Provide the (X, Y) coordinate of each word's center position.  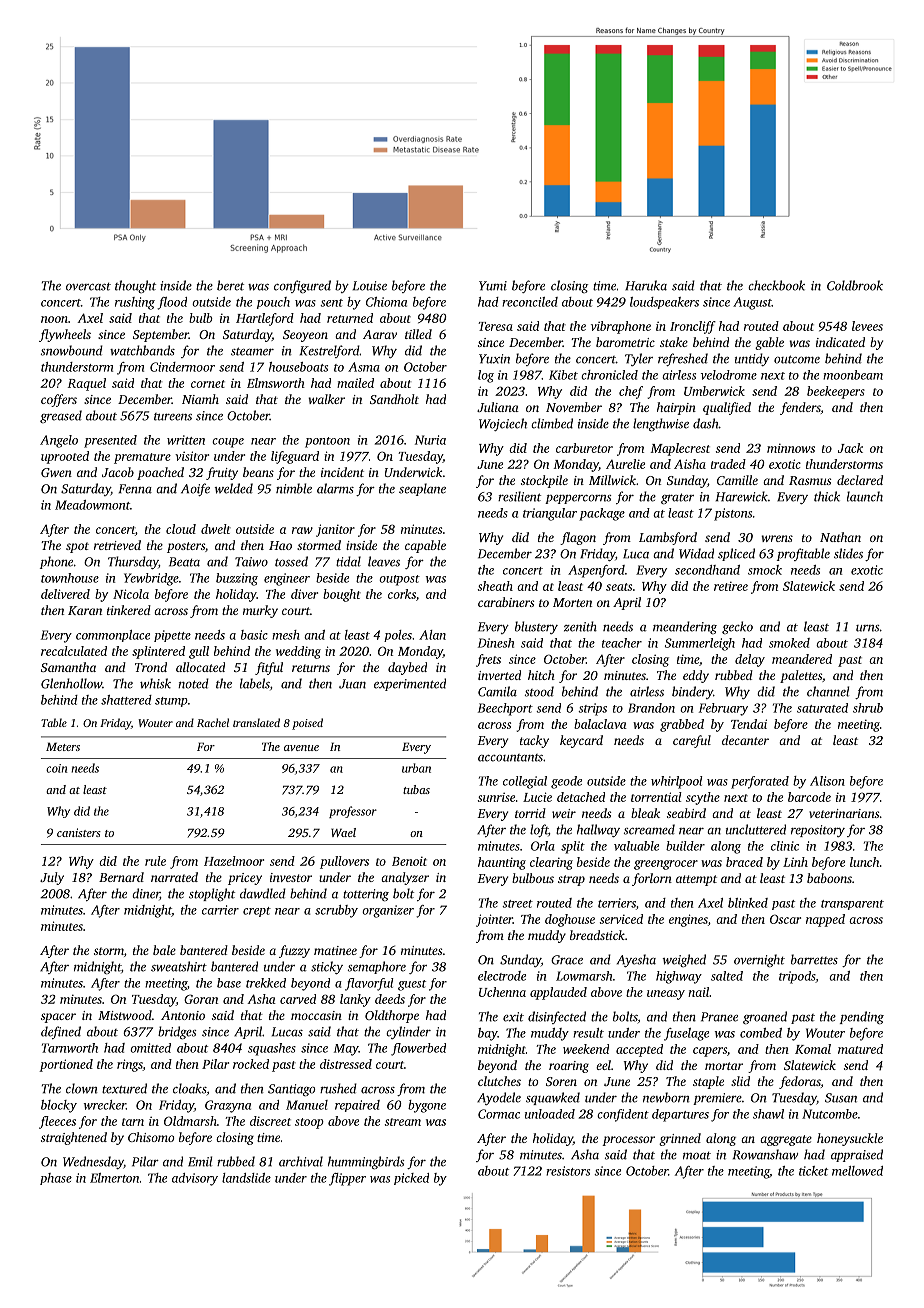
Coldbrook (855, 285)
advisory (195, 1179)
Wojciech (503, 424)
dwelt (216, 529)
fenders (800, 408)
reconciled (530, 302)
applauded (558, 993)
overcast (88, 287)
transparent (852, 905)
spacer (58, 1018)
